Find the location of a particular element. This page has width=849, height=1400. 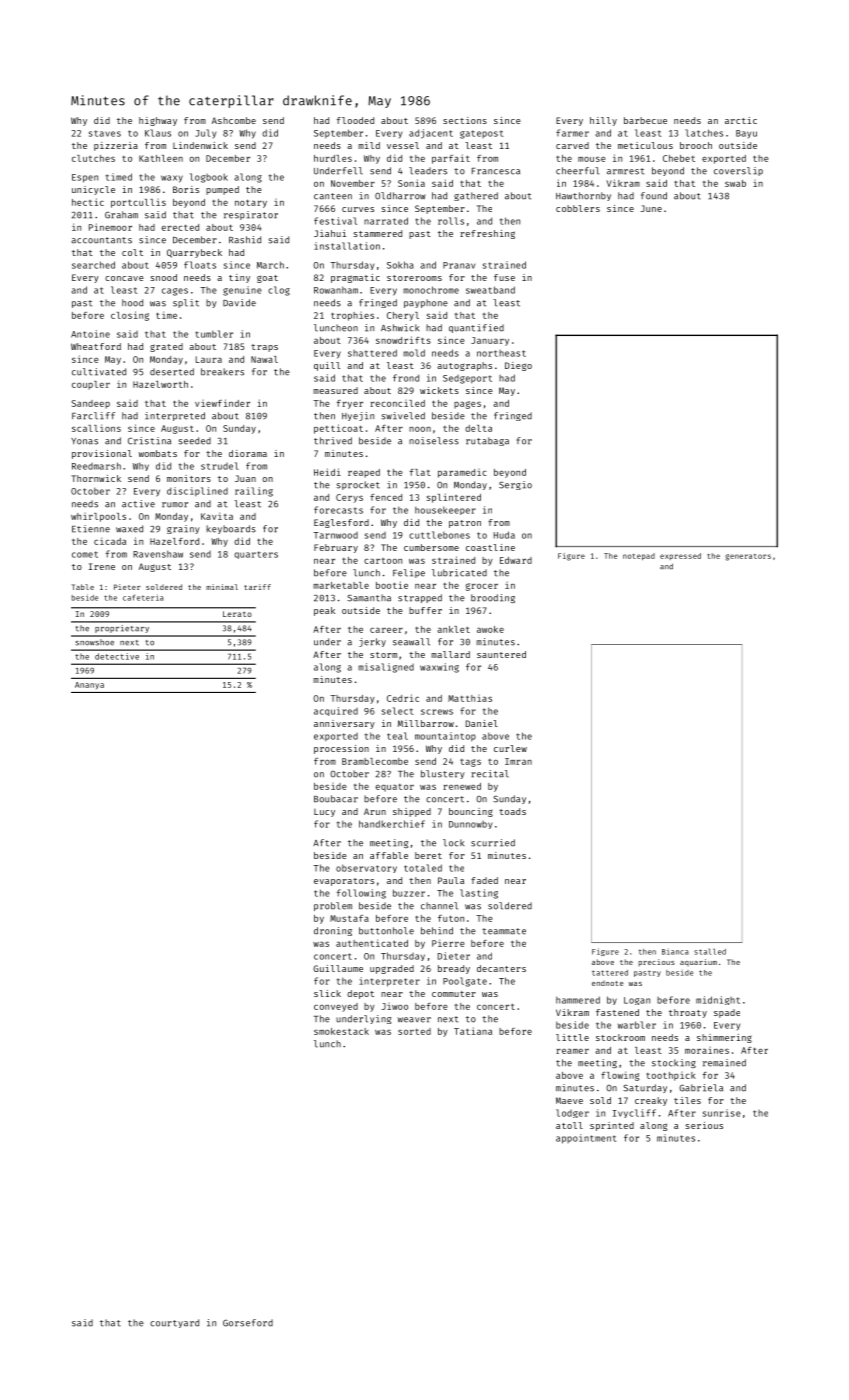

slick is located at coordinates (327, 993).
